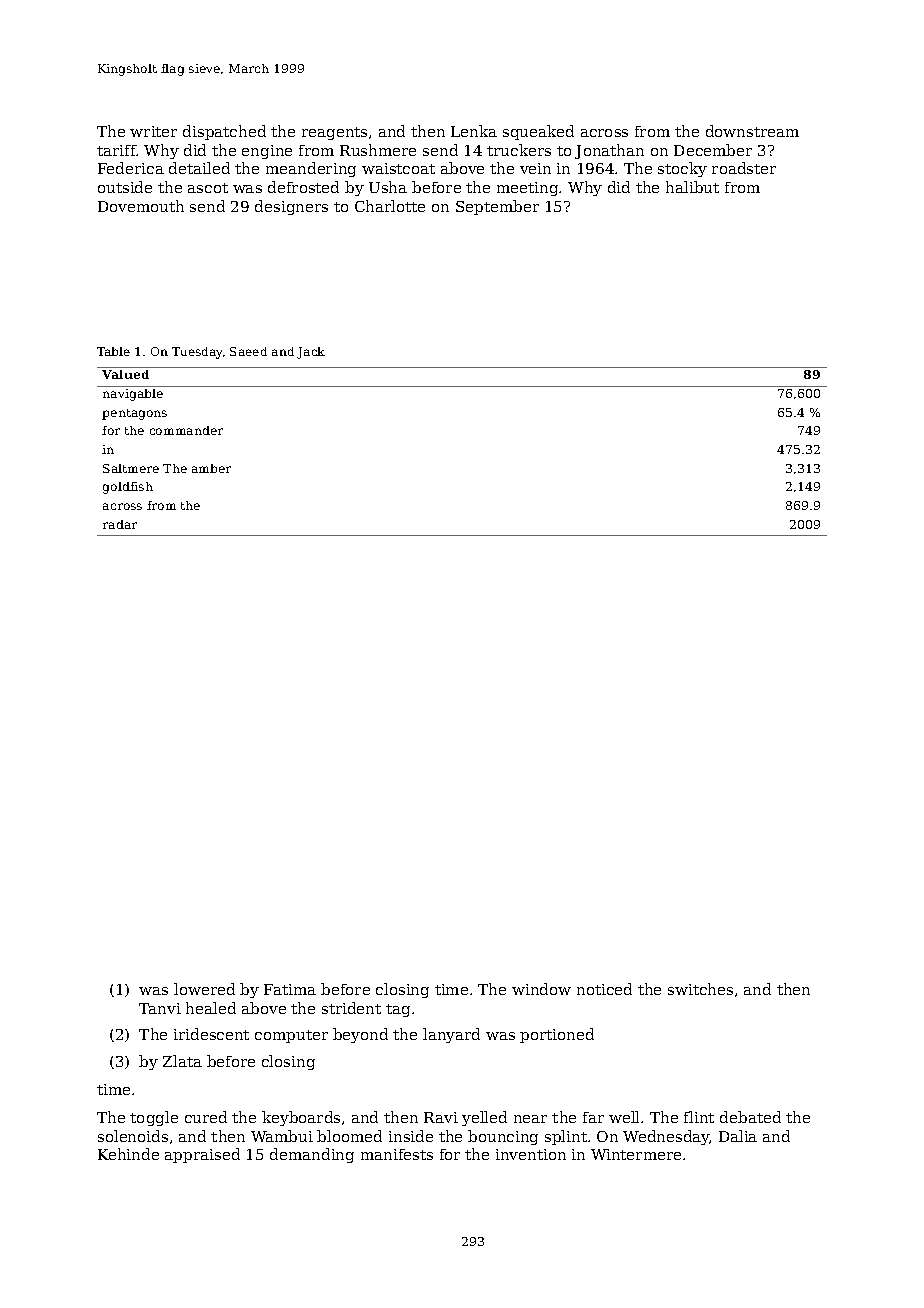  I want to click on writer, so click(153, 131).
